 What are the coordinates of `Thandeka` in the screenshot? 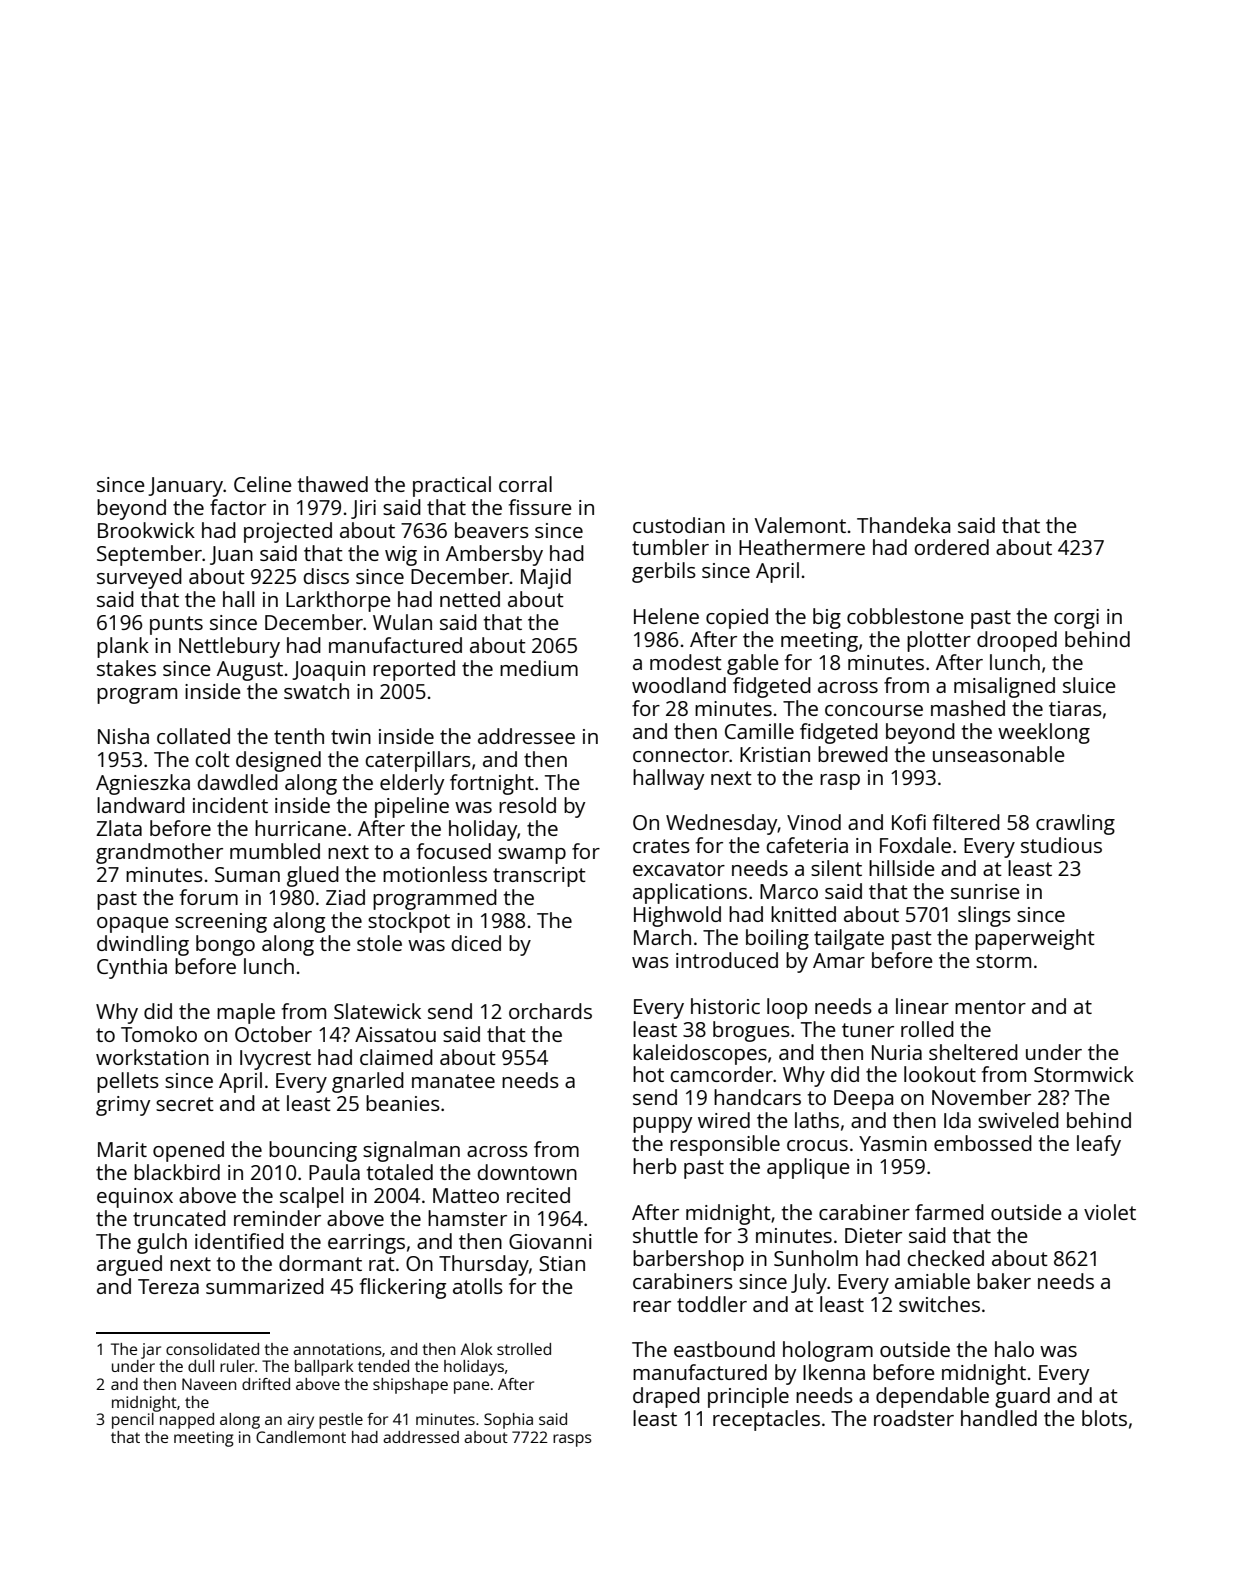 It's located at (903, 525).
